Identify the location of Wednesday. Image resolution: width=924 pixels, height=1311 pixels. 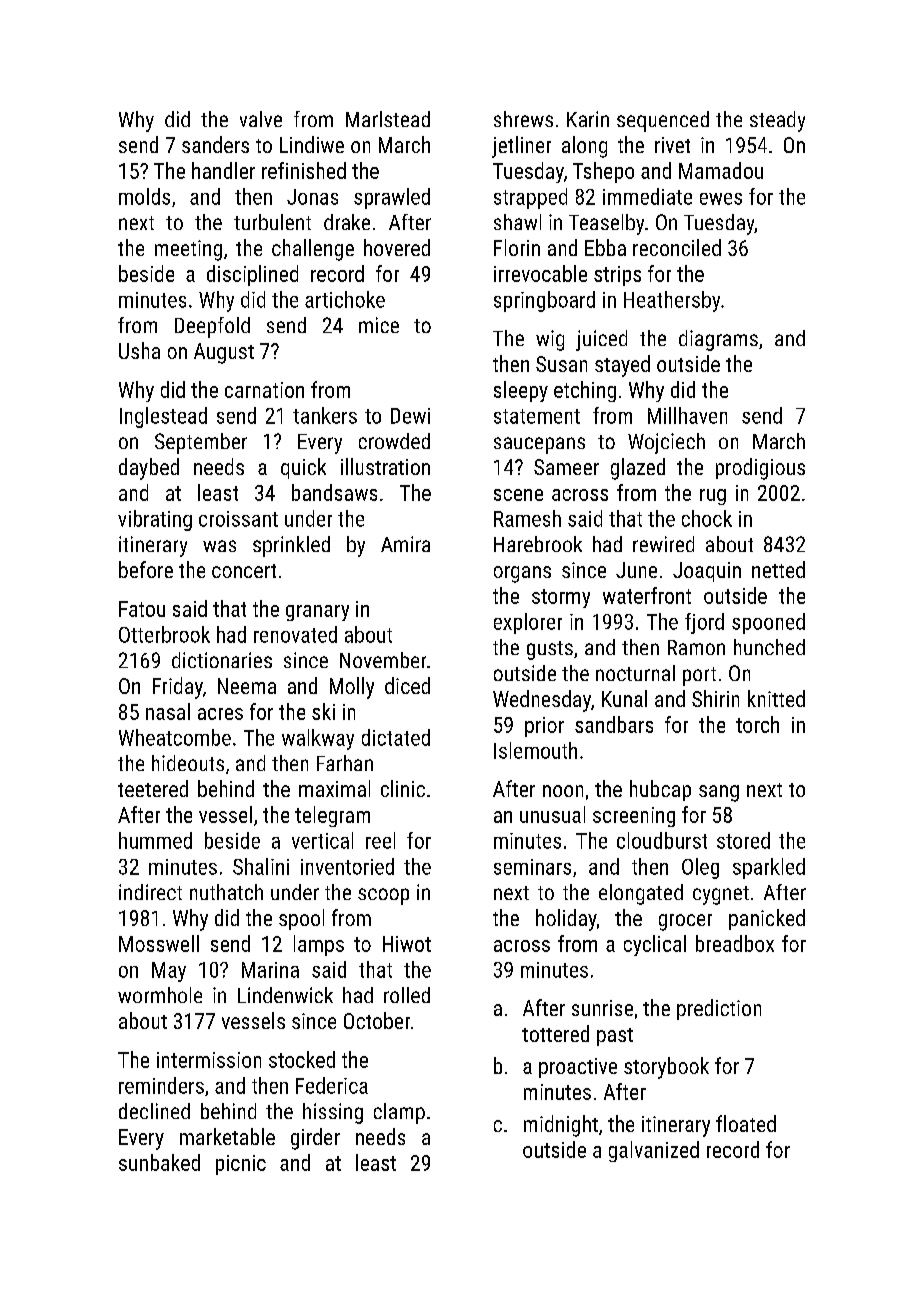
(542, 701).
